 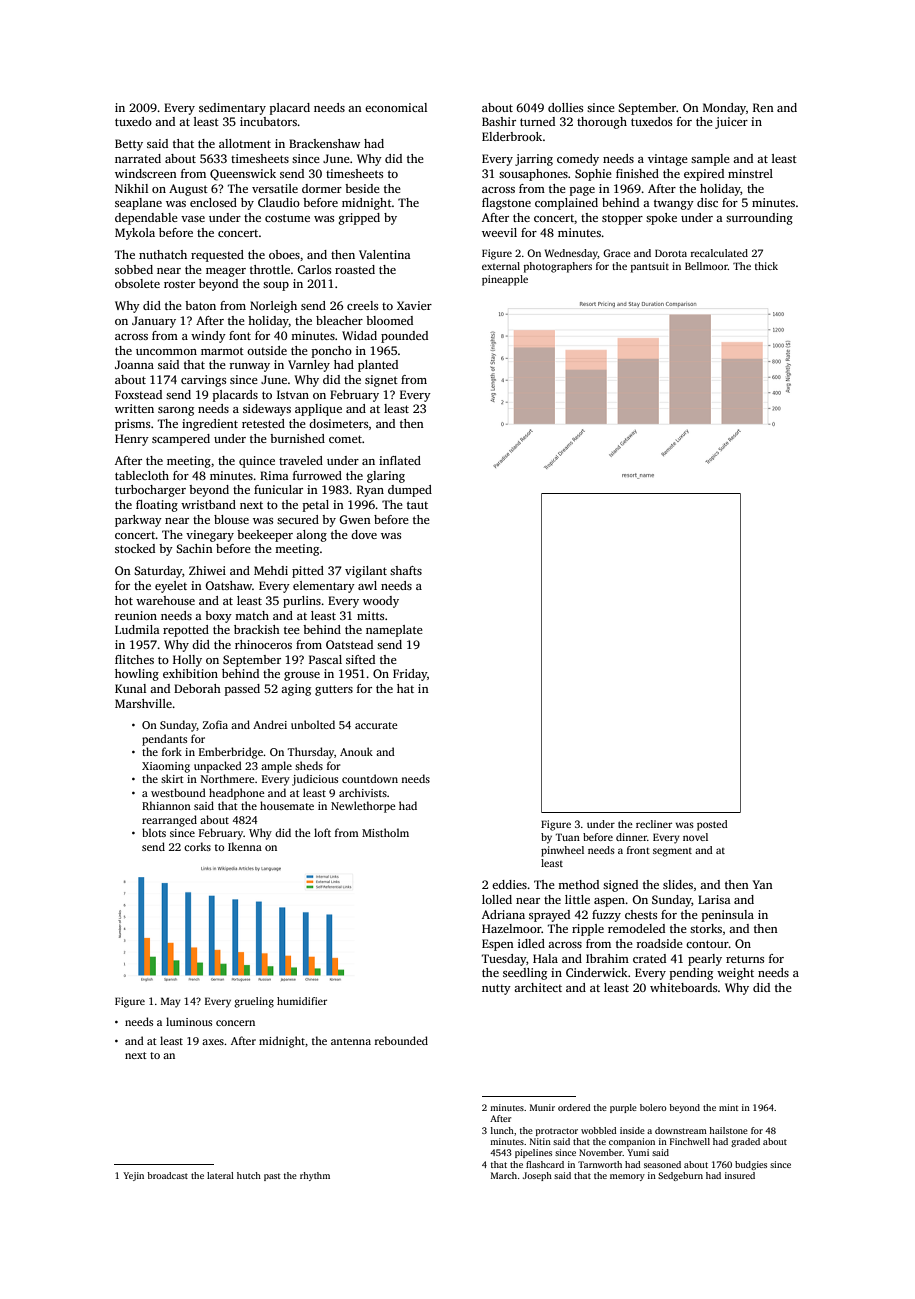 What do you see at coordinates (275, 188) in the page?
I see `versatile` at bounding box center [275, 188].
